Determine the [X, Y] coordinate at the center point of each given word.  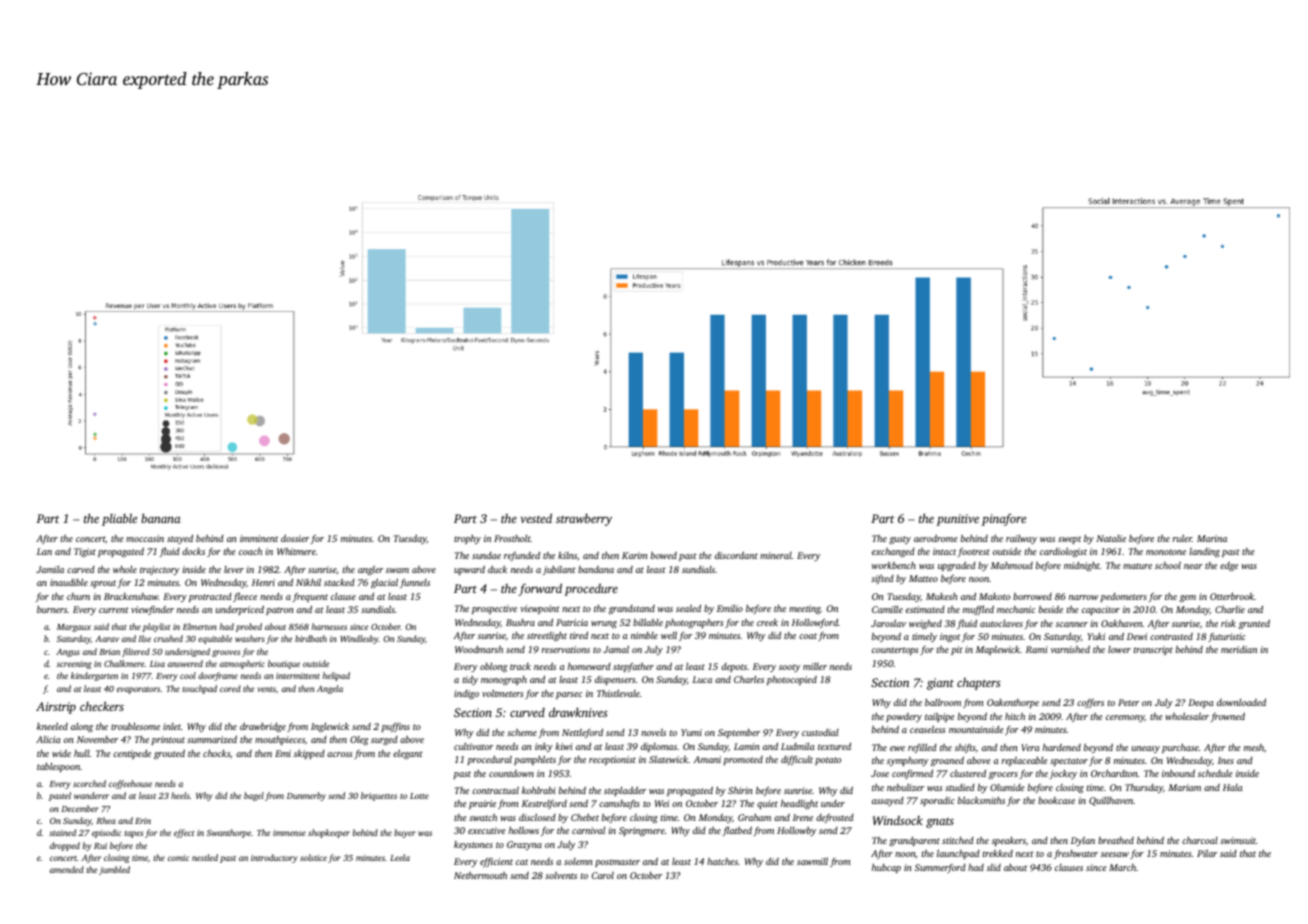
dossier [295, 538]
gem [1188, 598]
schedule [1215, 773]
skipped [309, 754]
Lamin [747, 746]
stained [62, 832]
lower [1119, 649]
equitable [215, 639]
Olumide [1007, 787]
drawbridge [263, 727]
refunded [522, 556]
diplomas [659, 747]
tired [579, 635]
